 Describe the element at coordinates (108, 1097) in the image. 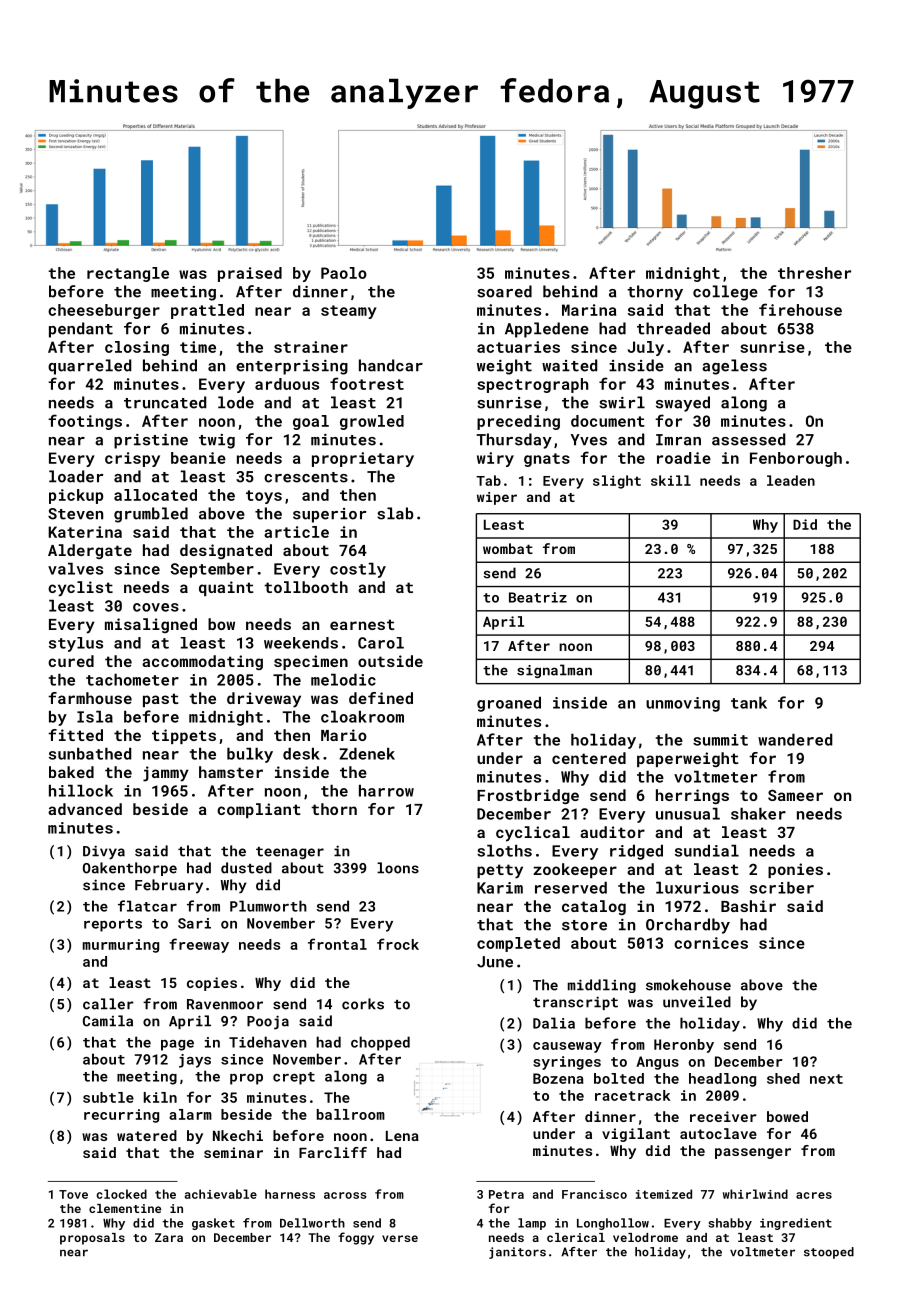

I see `subtle` at that location.
